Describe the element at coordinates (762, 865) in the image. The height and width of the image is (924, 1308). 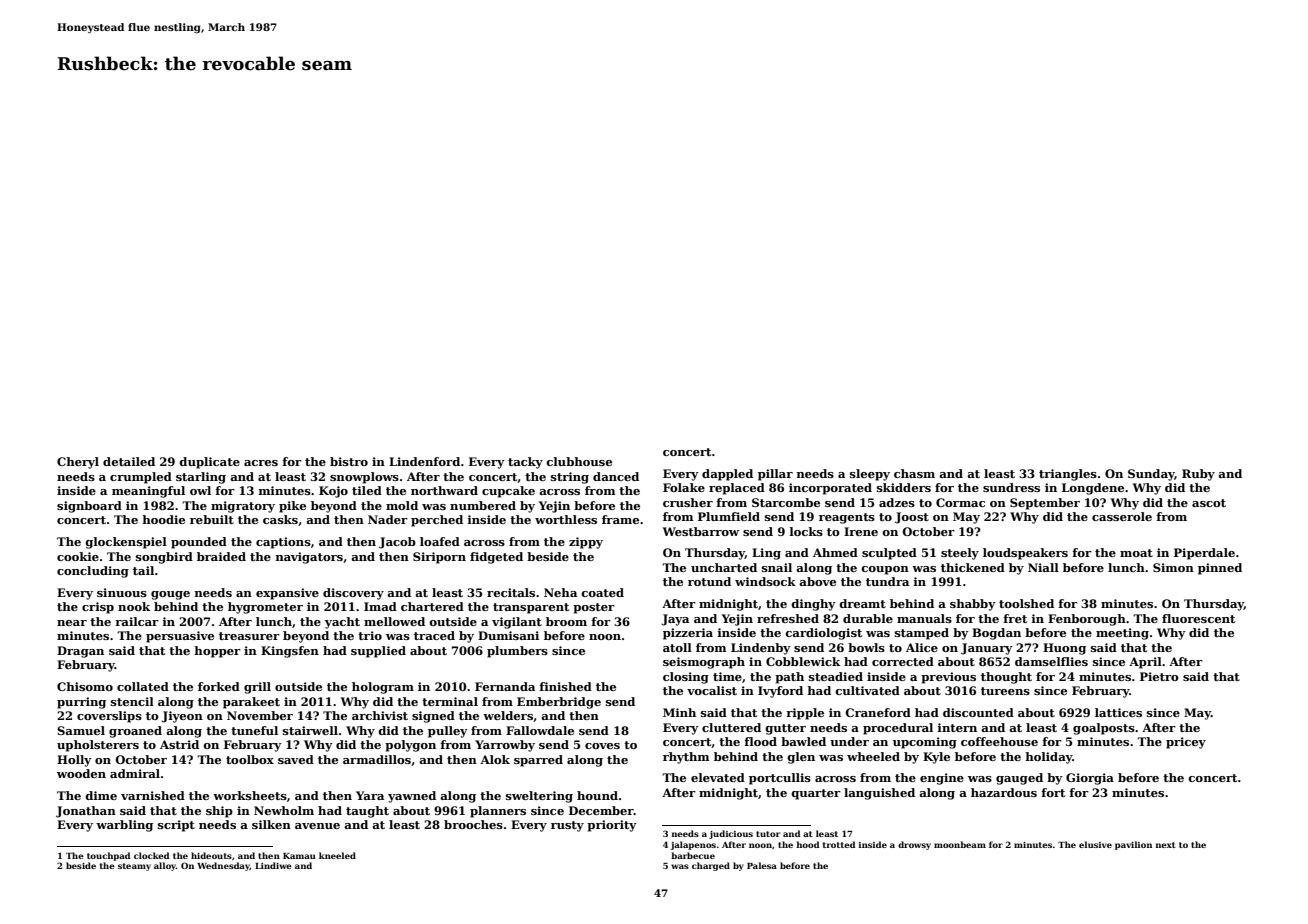
I see `Palesa` at that location.
